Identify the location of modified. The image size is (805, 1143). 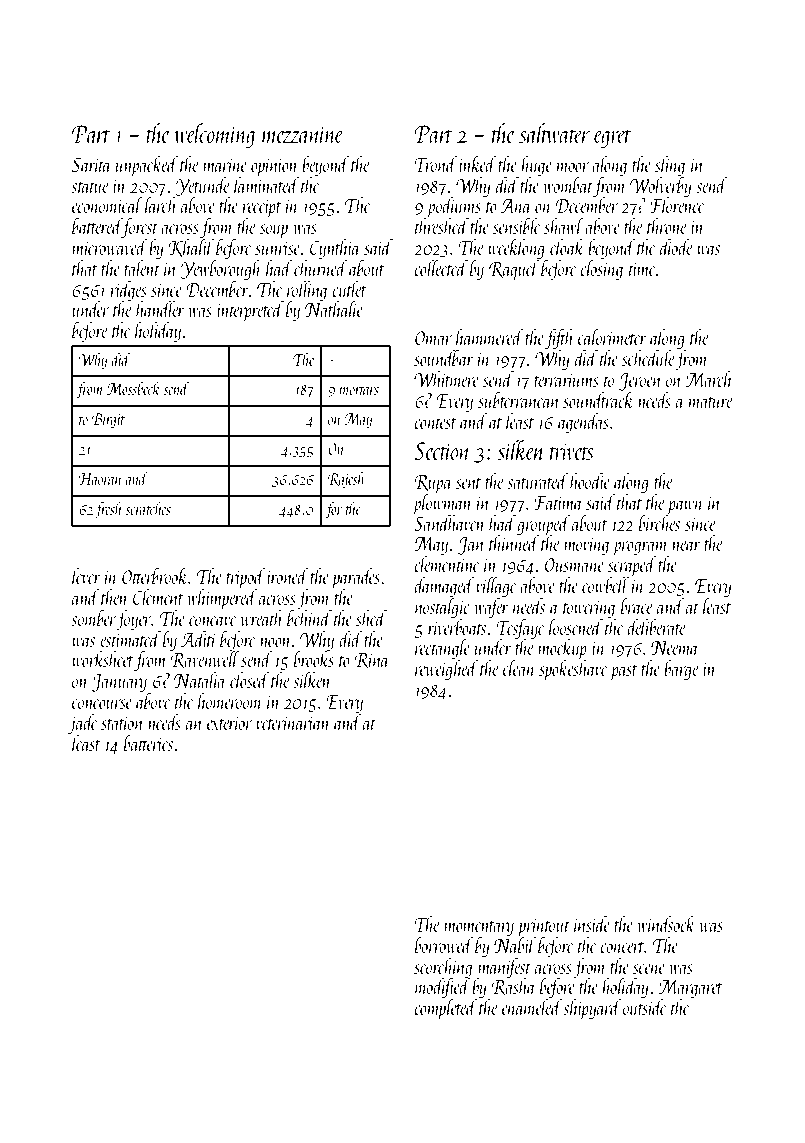
(443, 988).
